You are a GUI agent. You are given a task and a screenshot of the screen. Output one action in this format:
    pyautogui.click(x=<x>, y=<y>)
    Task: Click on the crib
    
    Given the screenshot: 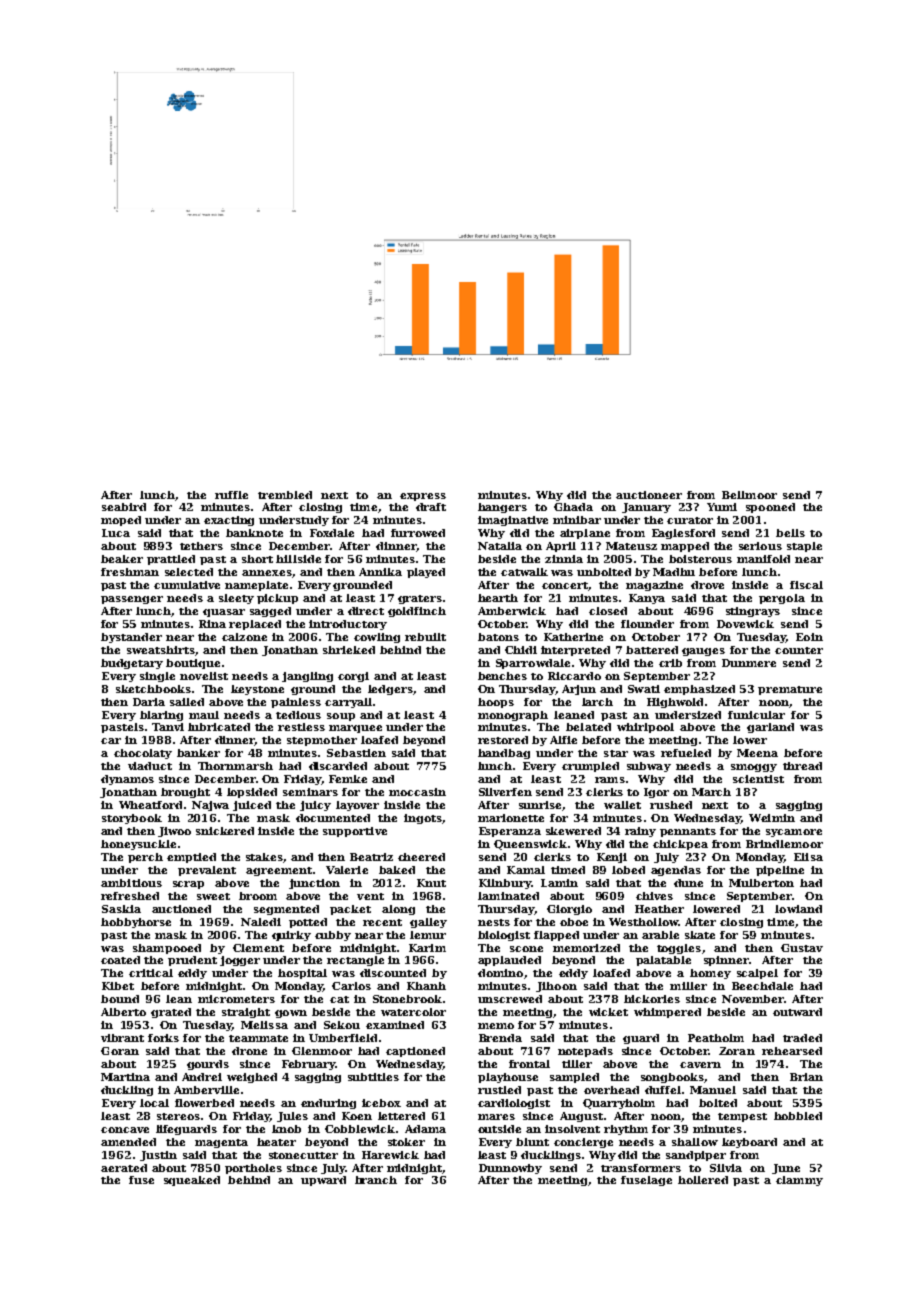 What is the action you would take?
    pyautogui.click(x=670, y=663)
